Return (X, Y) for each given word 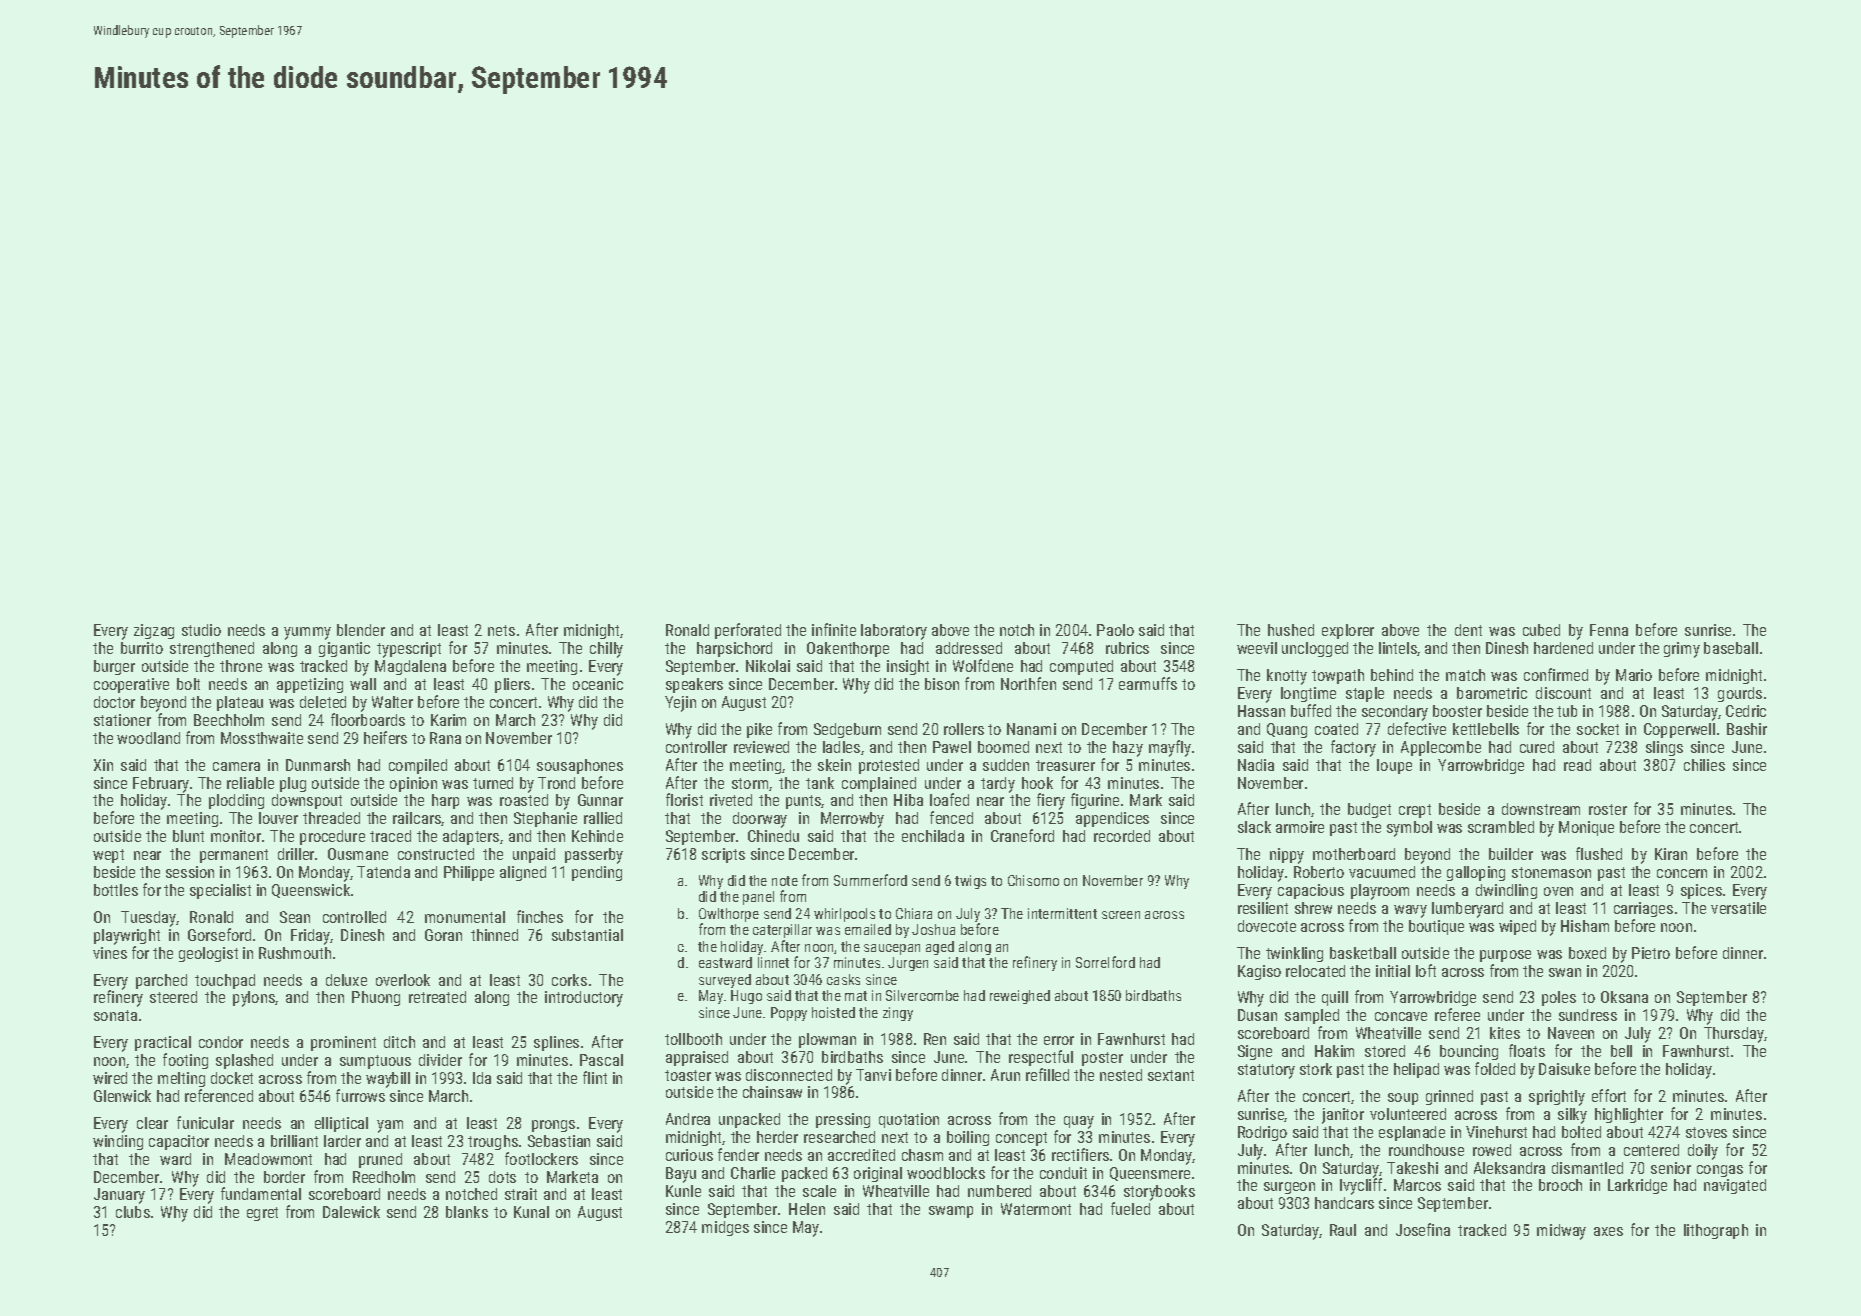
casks (843, 979)
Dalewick (351, 1212)
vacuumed (1382, 872)
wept (108, 856)
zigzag (154, 631)
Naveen (1571, 1033)
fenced (951, 817)
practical (163, 1043)
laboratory (894, 632)
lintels (1398, 649)
